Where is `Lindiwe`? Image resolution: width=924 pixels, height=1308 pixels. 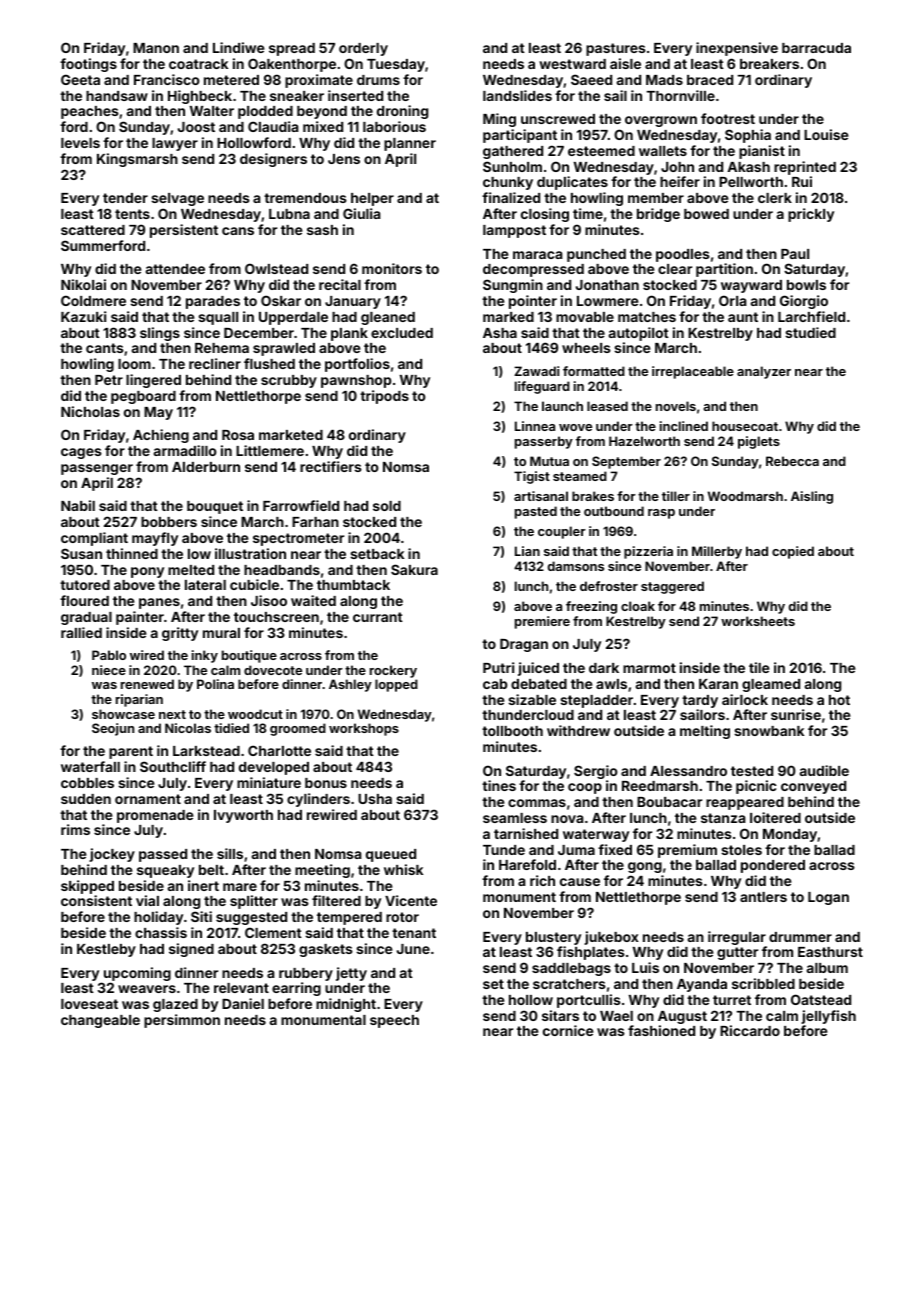
Lindiwe is located at coordinates (239, 47).
